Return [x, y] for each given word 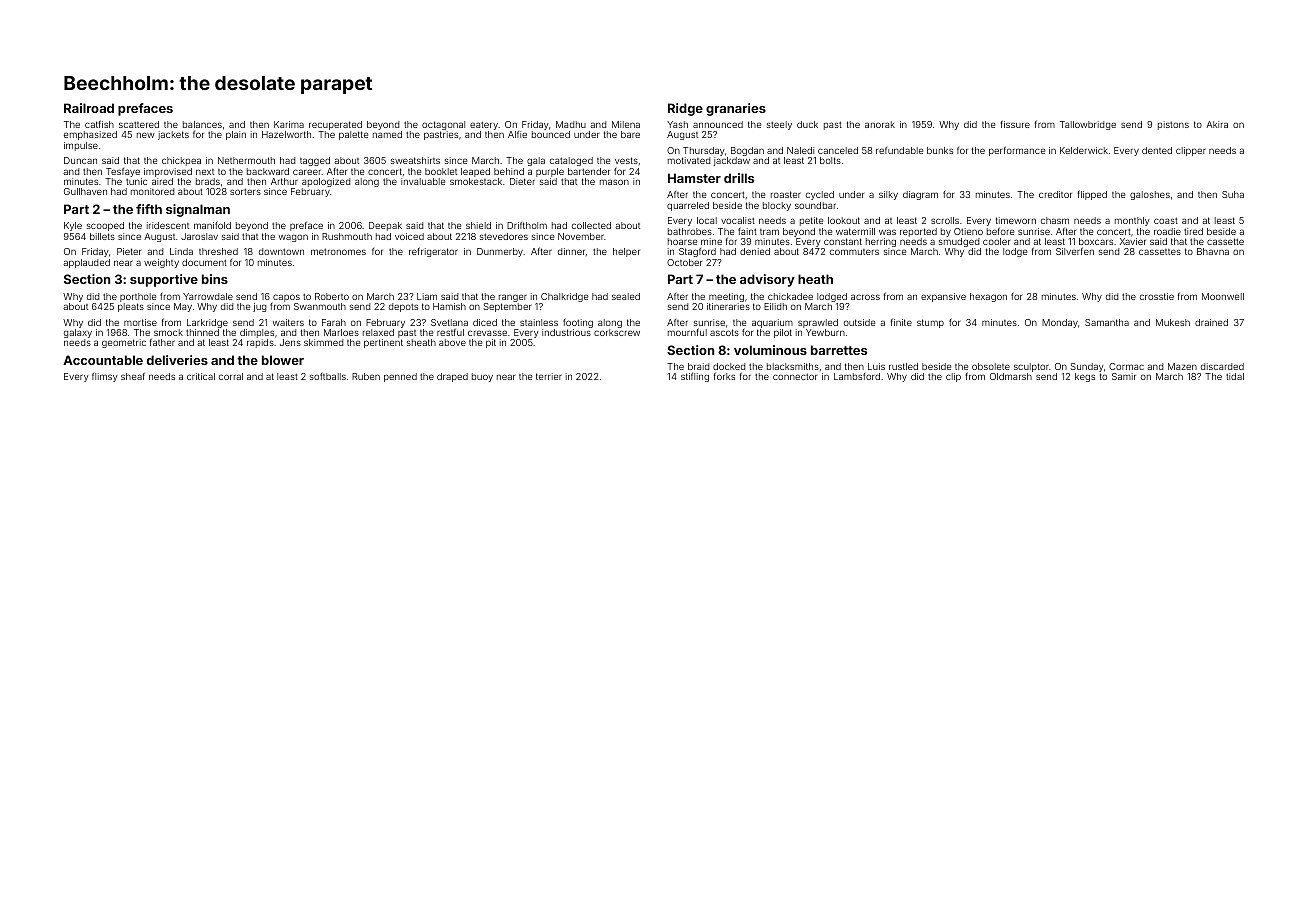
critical [201, 376]
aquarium [772, 323]
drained [1211, 322]
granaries [736, 109]
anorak [880, 124]
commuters [854, 252]
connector [795, 376]
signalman [198, 210]
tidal [1235, 376]
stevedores [504, 236]
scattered [139, 124]
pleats [131, 307]
